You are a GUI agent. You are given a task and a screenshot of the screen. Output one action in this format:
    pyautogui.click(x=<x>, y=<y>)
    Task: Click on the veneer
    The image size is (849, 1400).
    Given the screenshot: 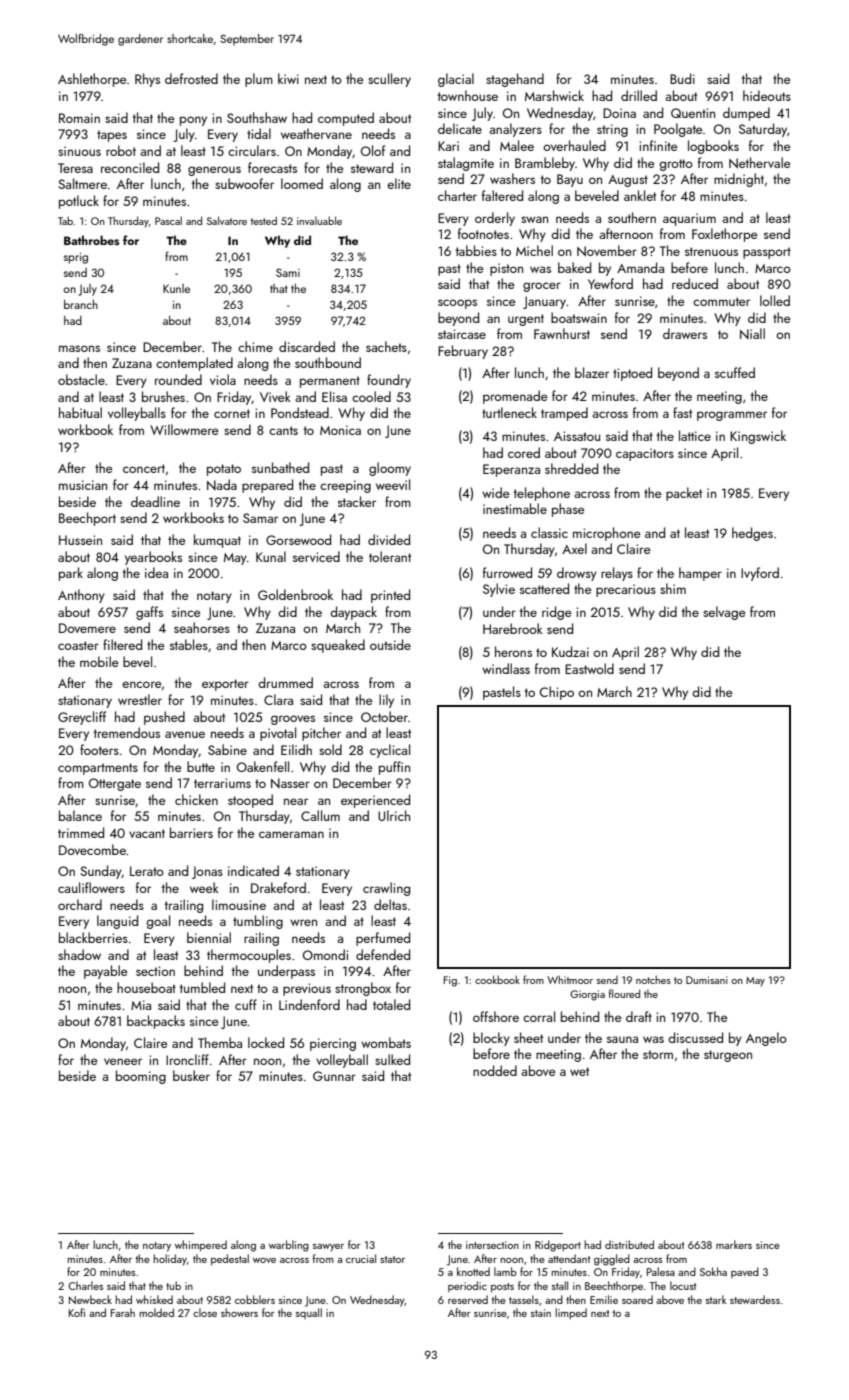 What is the action you would take?
    pyautogui.click(x=123, y=1061)
